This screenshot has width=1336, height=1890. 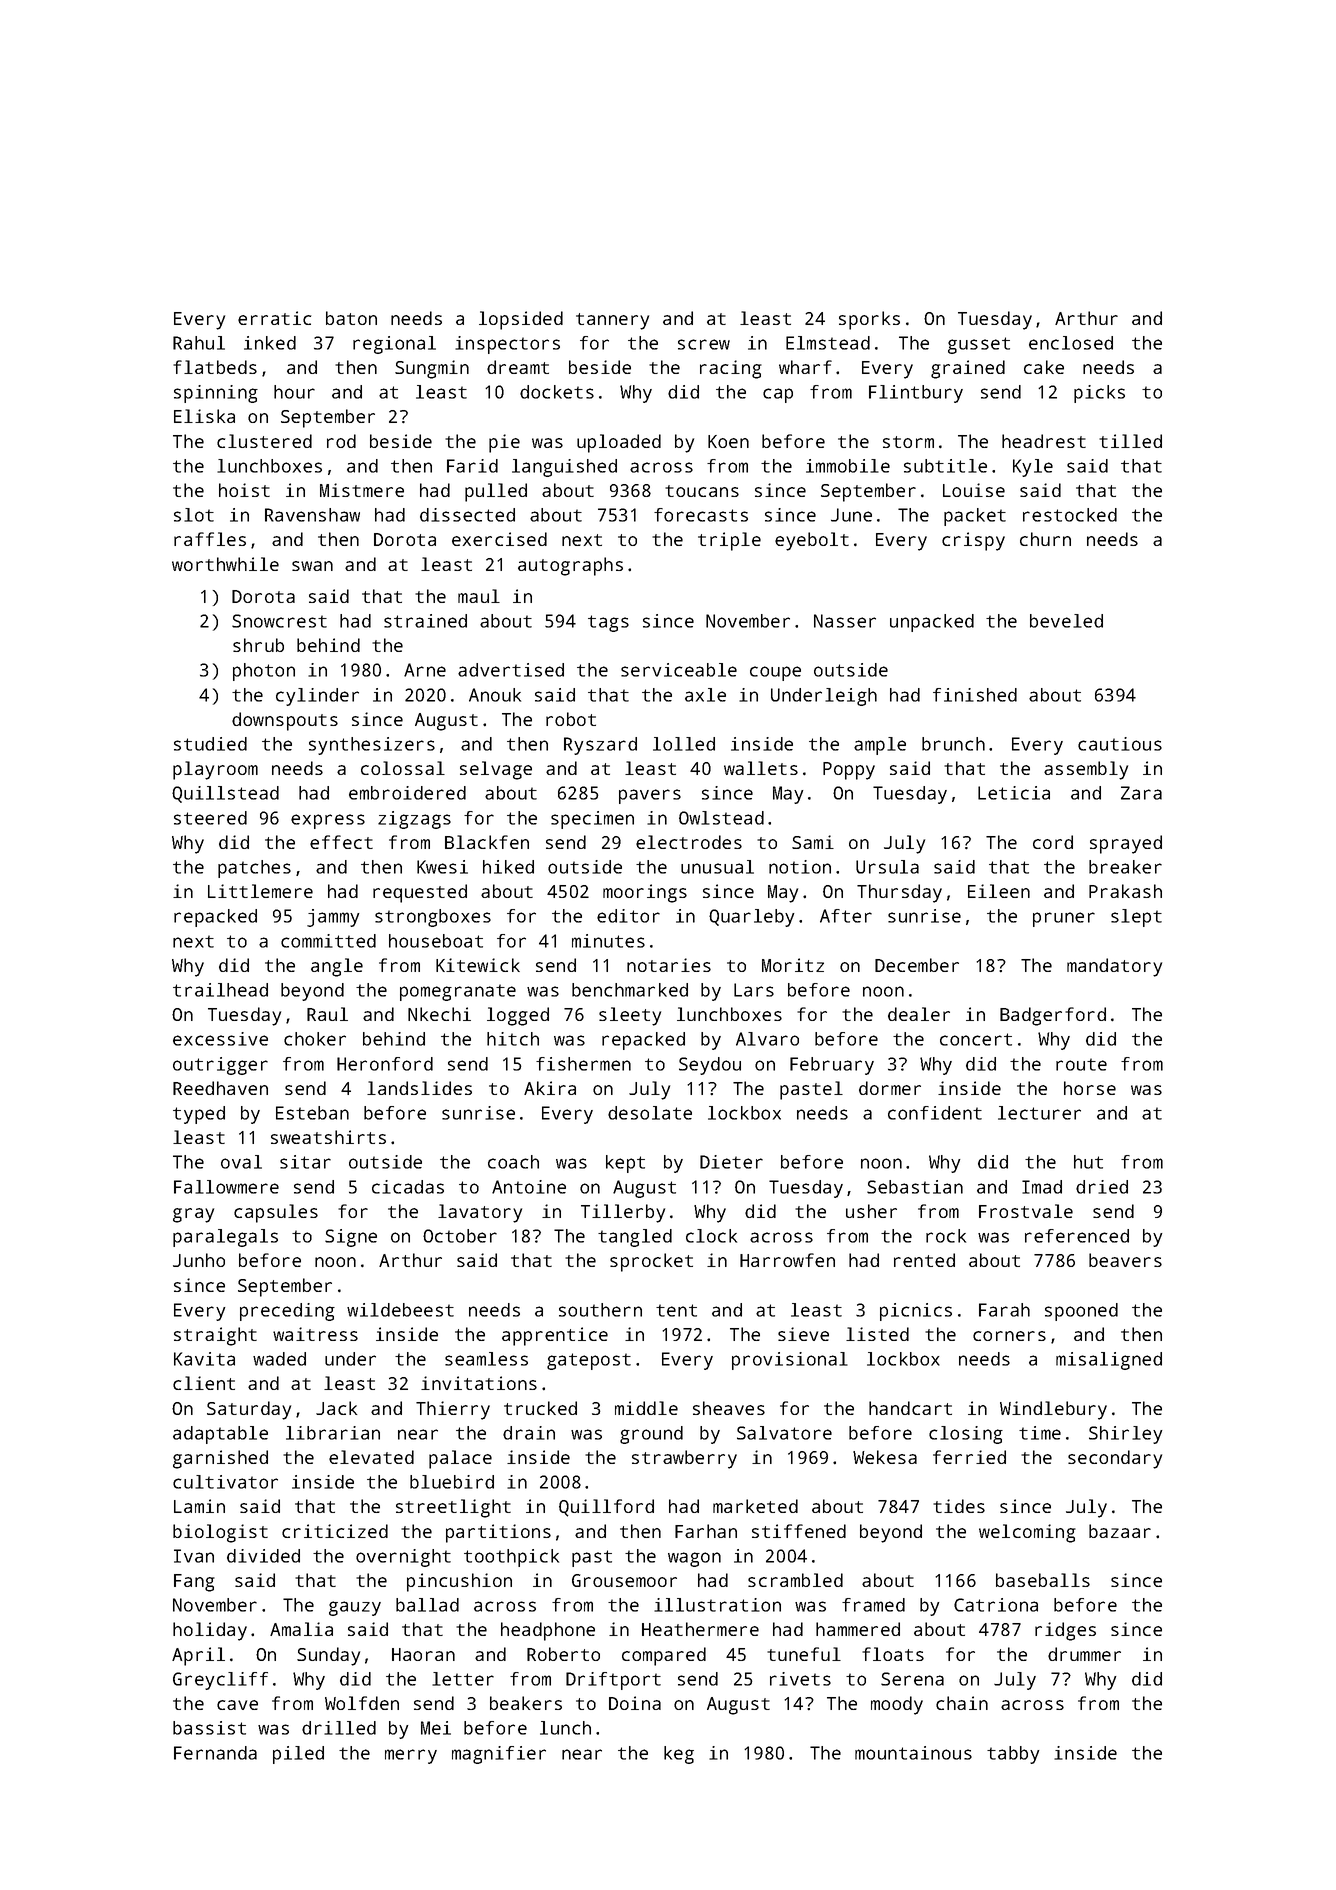 I want to click on drain, so click(x=529, y=1433).
